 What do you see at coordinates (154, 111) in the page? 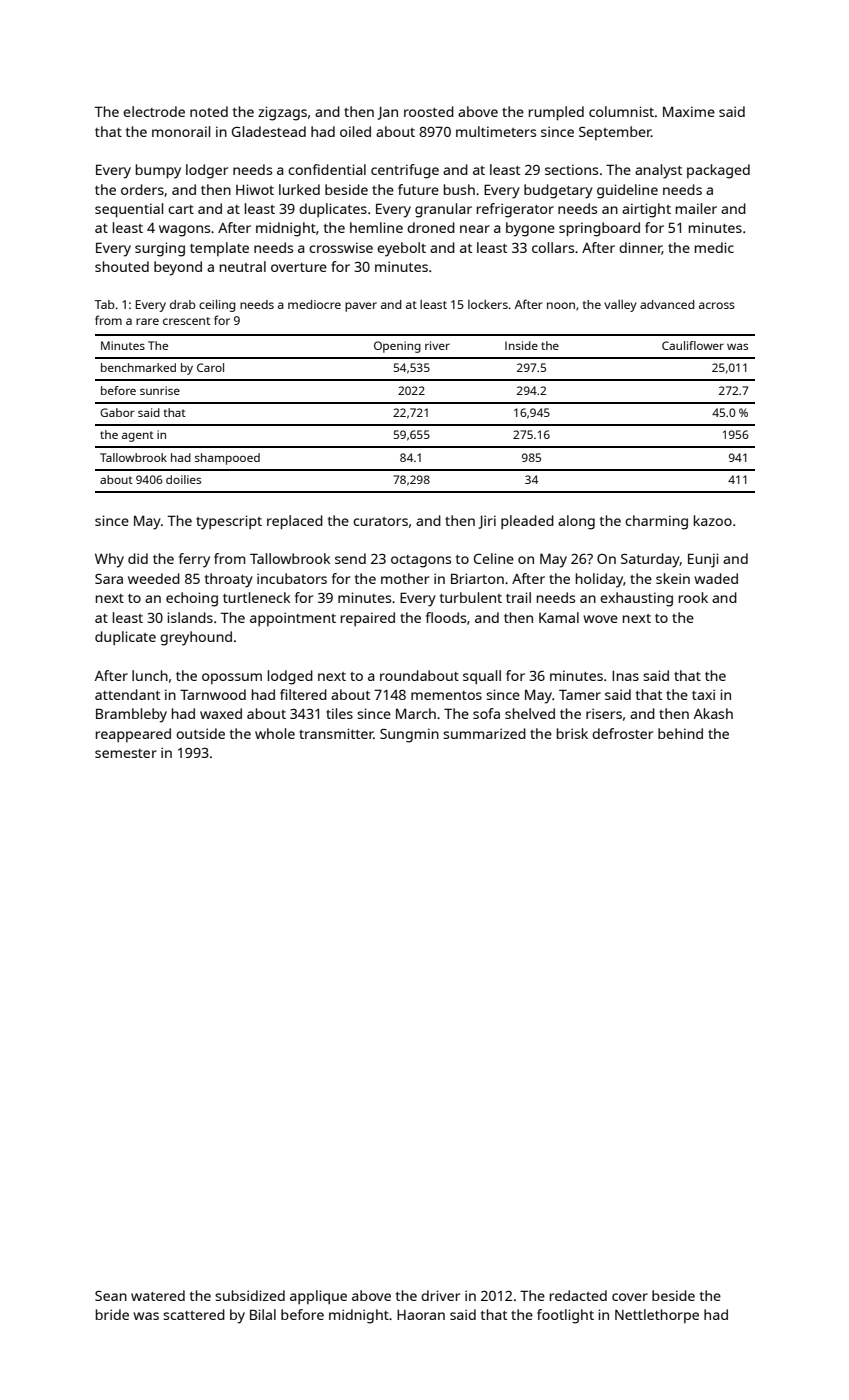
I see `electrode` at bounding box center [154, 111].
